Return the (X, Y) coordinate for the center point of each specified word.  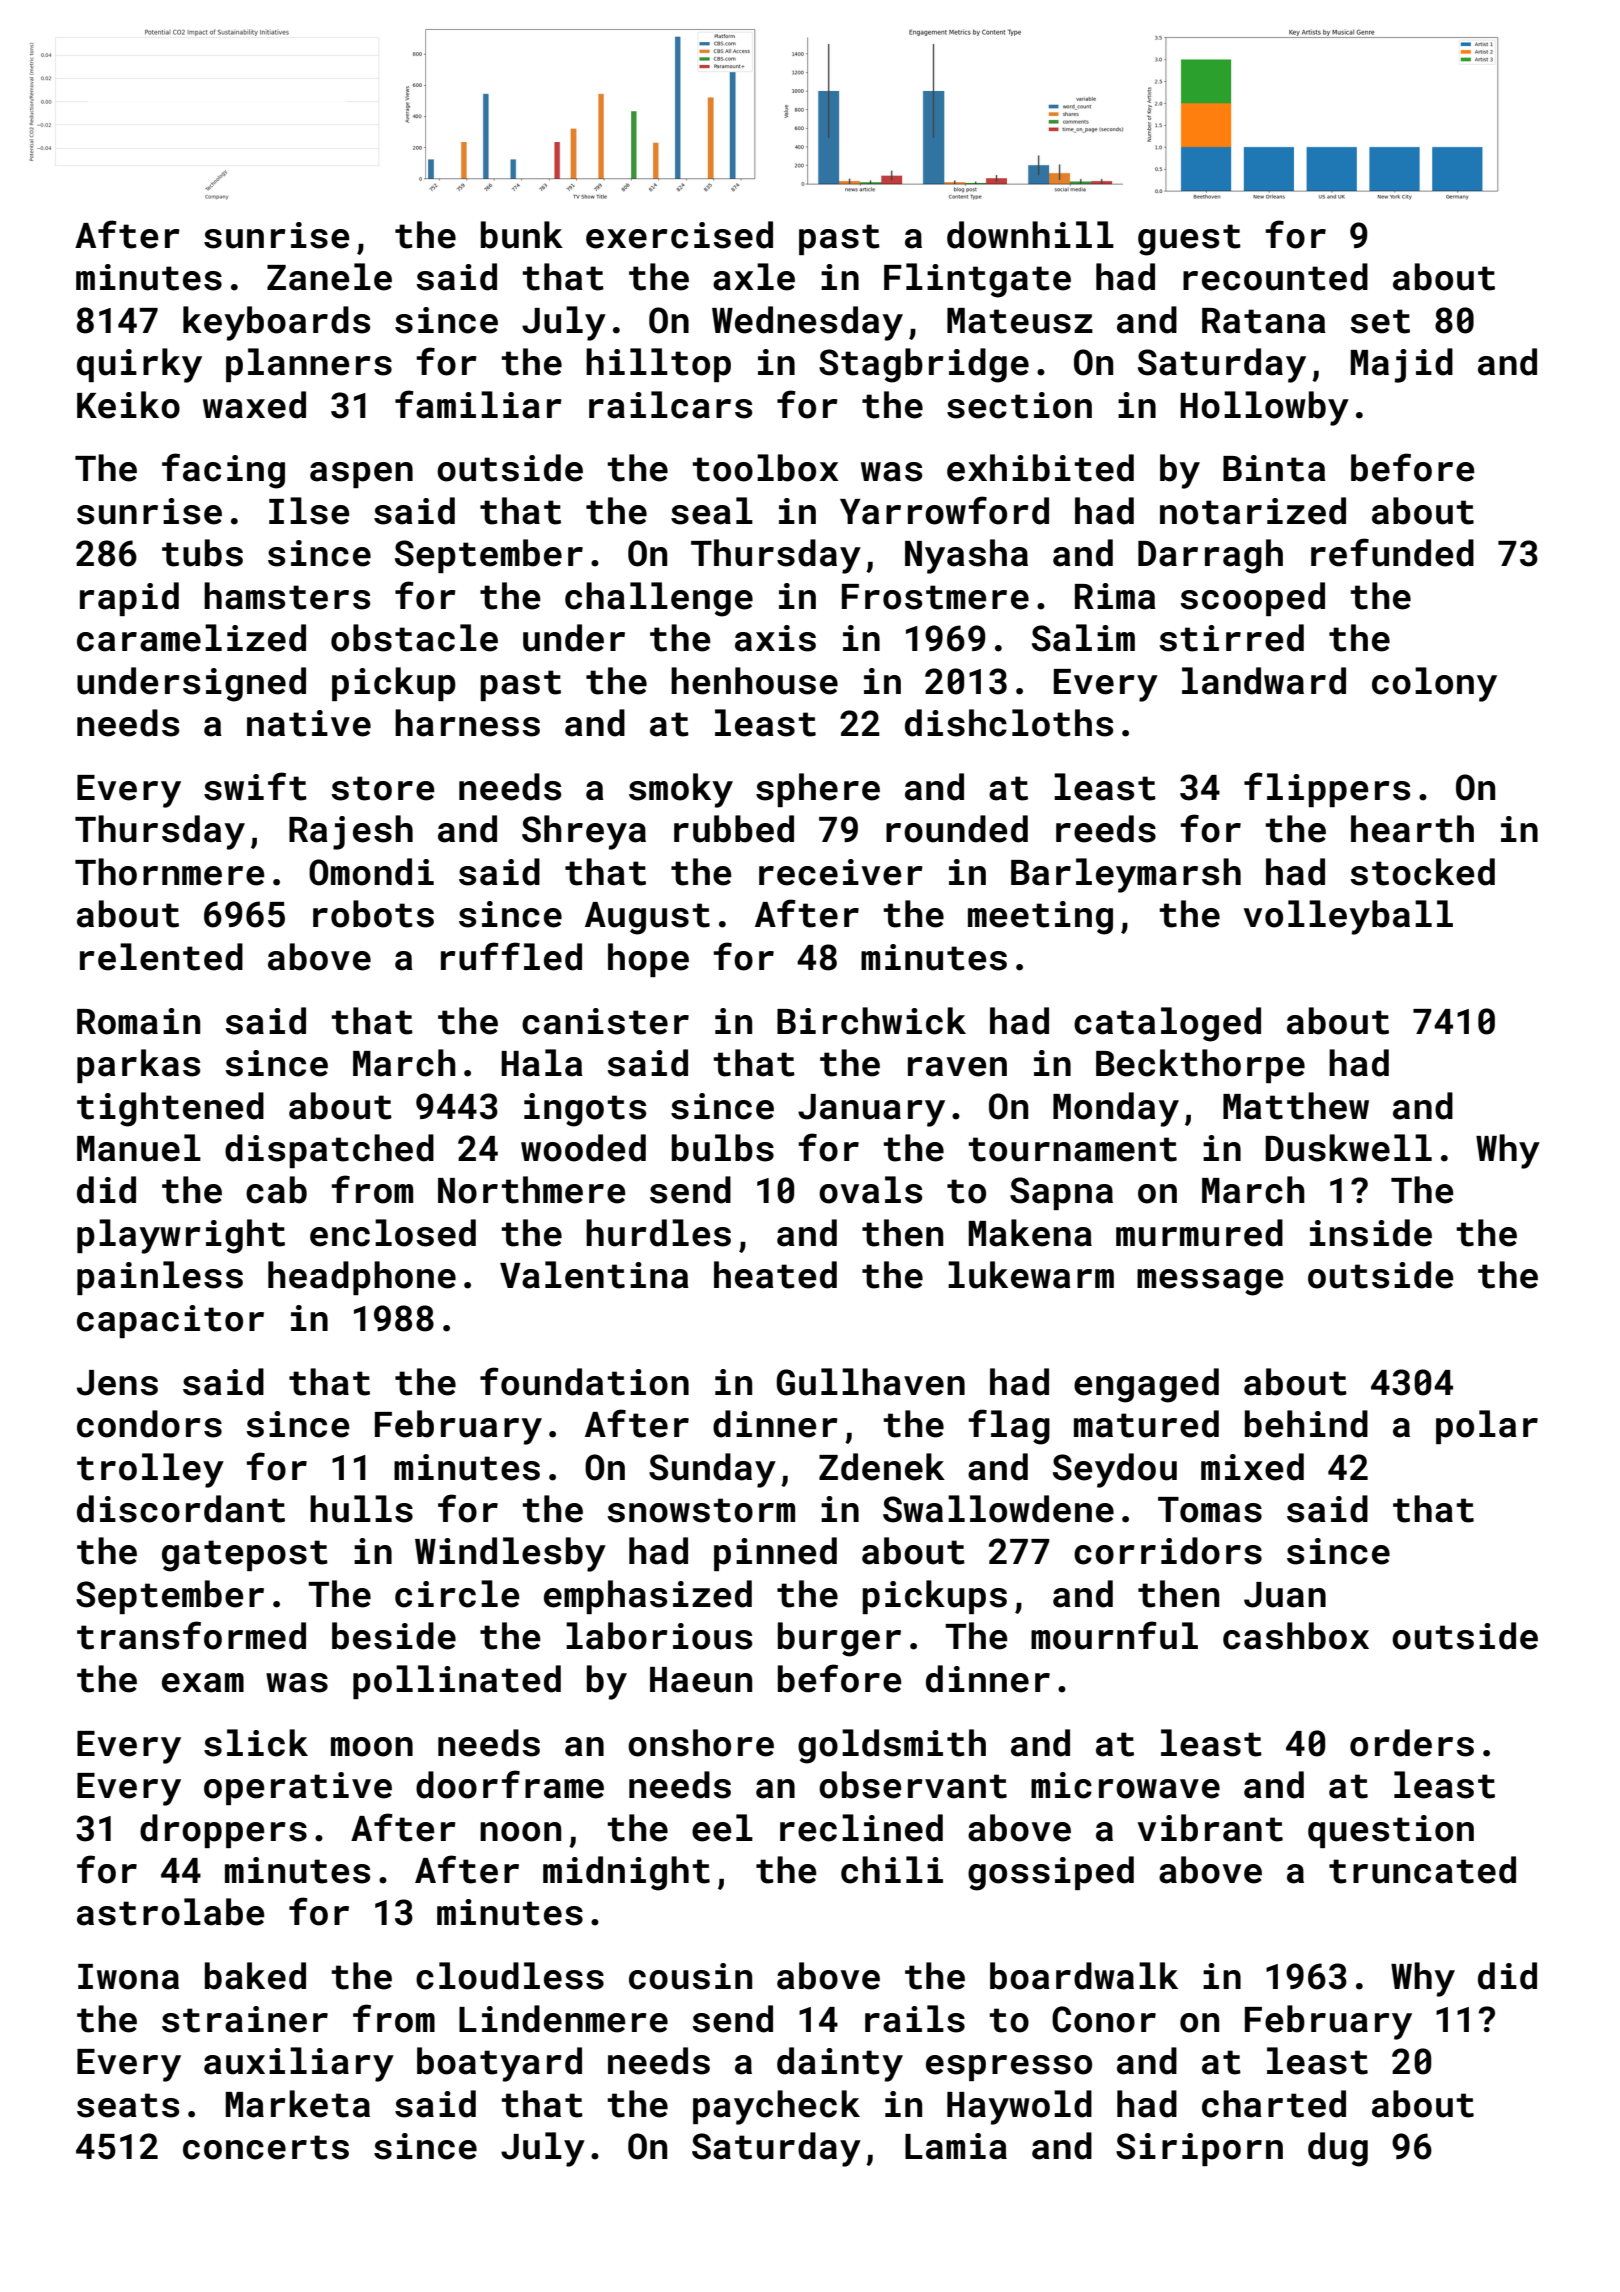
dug (1338, 2149)
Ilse (309, 511)
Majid (1402, 365)
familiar (478, 404)
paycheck (776, 2107)
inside (1371, 1233)
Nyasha (966, 556)
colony (1434, 684)
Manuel (139, 1148)
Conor (1104, 2019)
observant (913, 1785)
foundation (584, 1381)
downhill (1030, 235)
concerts (266, 2147)
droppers (223, 1831)
